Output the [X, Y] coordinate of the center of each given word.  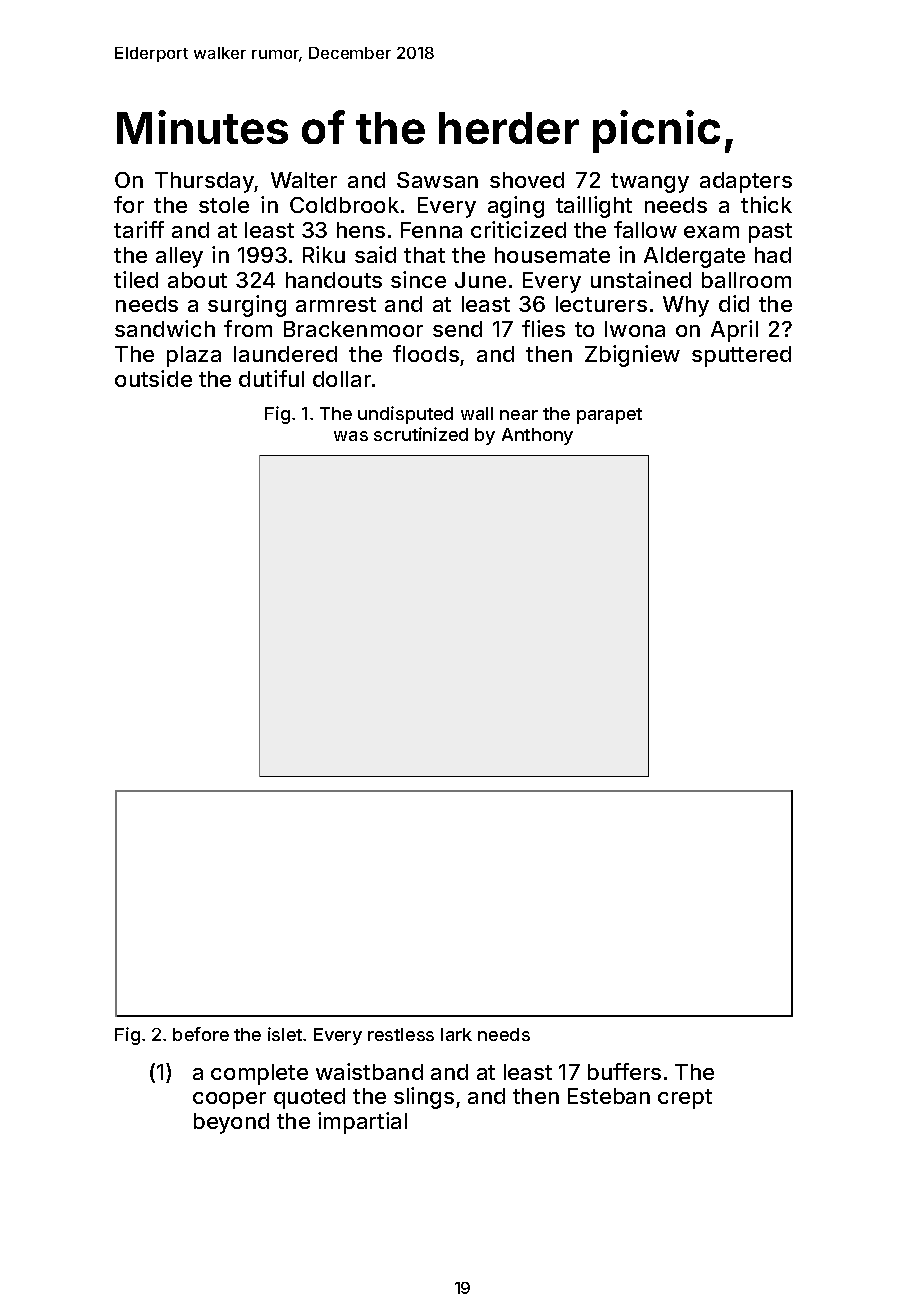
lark [456, 1034]
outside [153, 378]
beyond [231, 1123]
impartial [362, 1123]
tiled [136, 279]
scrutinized [421, 434]
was [351, 436]
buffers [624, 1071]
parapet [609, 416]
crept [685, 1099]
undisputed [405, 415]
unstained [641, 279]
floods [426, 353]
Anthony [537, 436]
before [201, 1034]
